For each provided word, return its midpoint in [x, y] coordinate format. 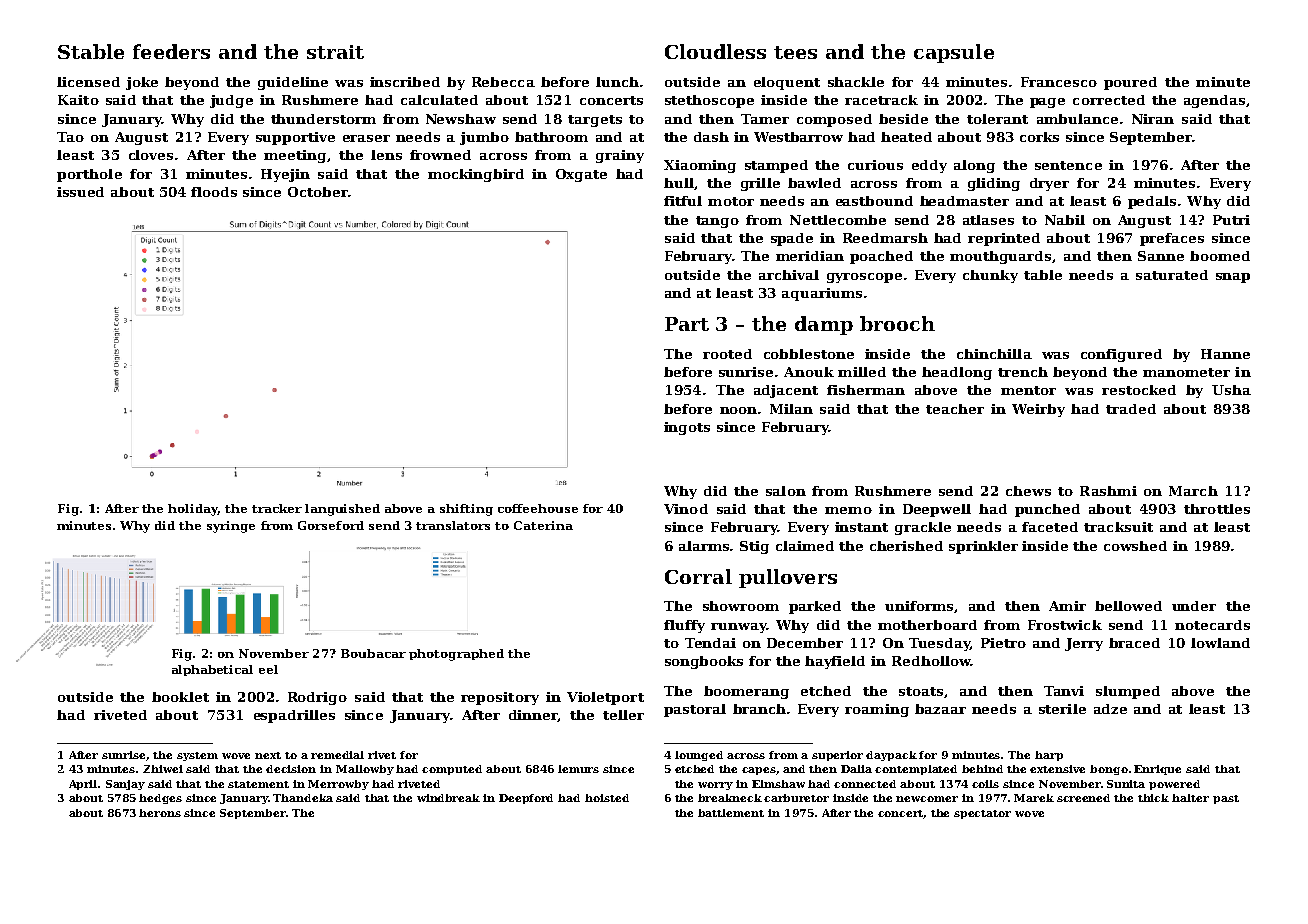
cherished [906, 546]
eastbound [874, 201]
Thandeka [303, 798]
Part [687, 324]
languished [342, 510]
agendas [1214, 101]
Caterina [543, 525]
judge [231, 101]
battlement [731, 813]
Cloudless [715, 51]
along [974, 166]
